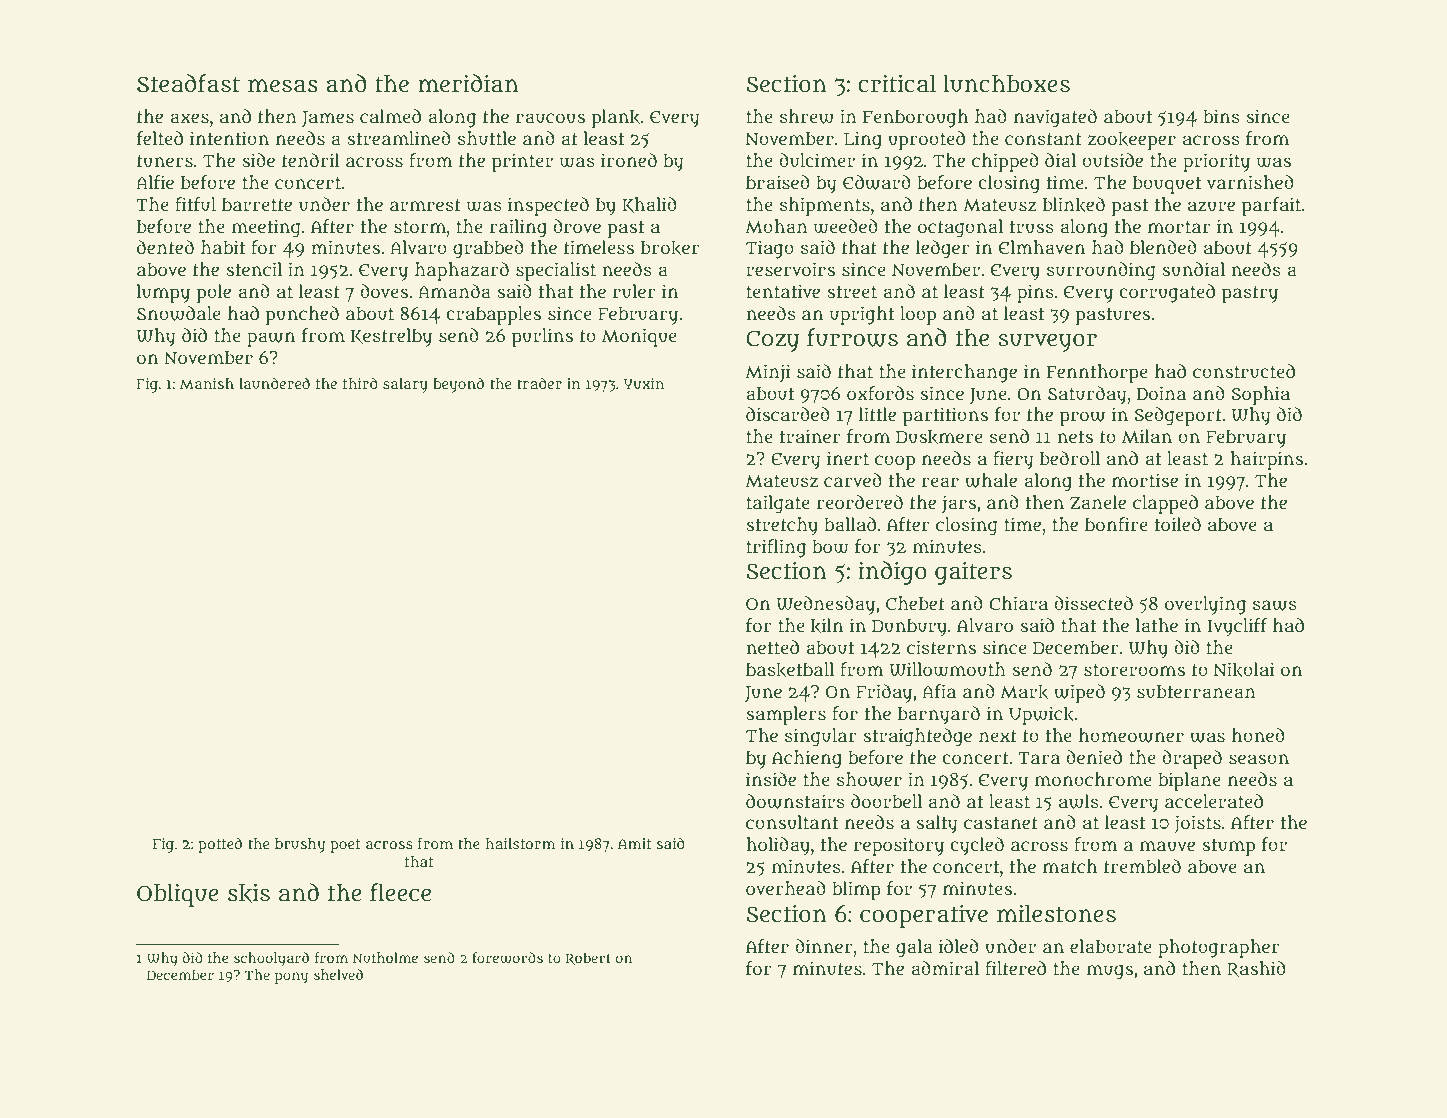 The image size is (1447, 1118). What do you see at coordinates (869, 779) in the screenshot?
I see `shower` at bounding box center [869, 779].
